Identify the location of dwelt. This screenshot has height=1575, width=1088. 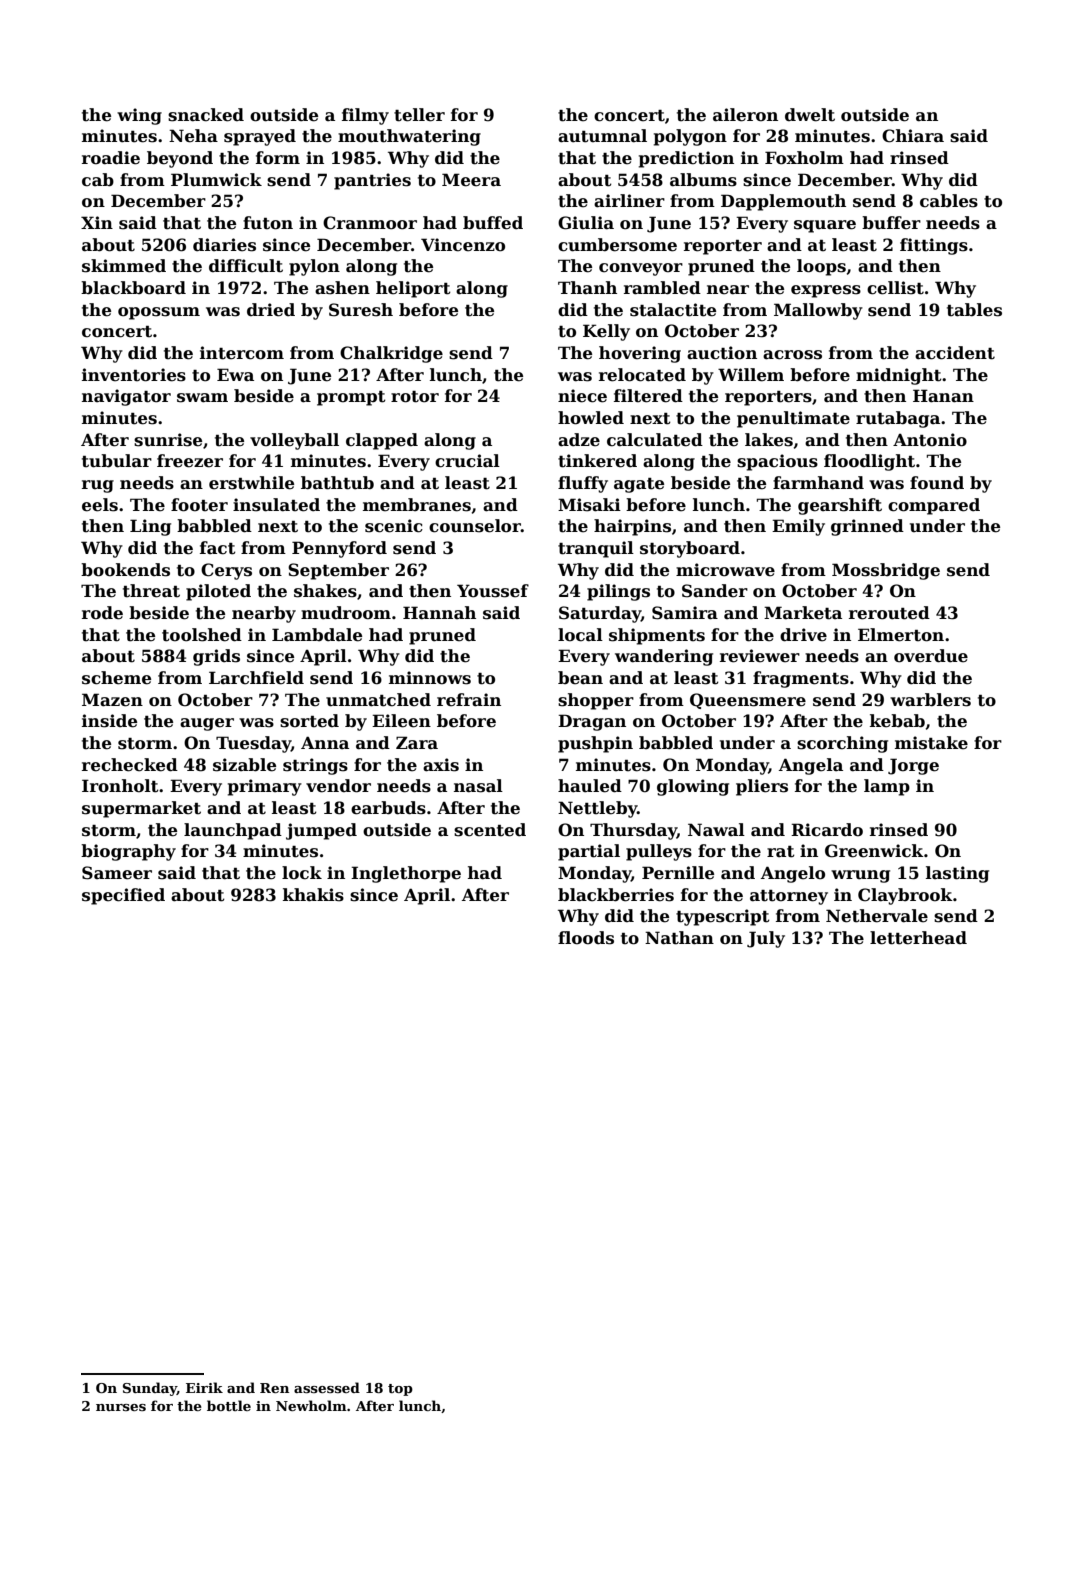
(810, 115).
